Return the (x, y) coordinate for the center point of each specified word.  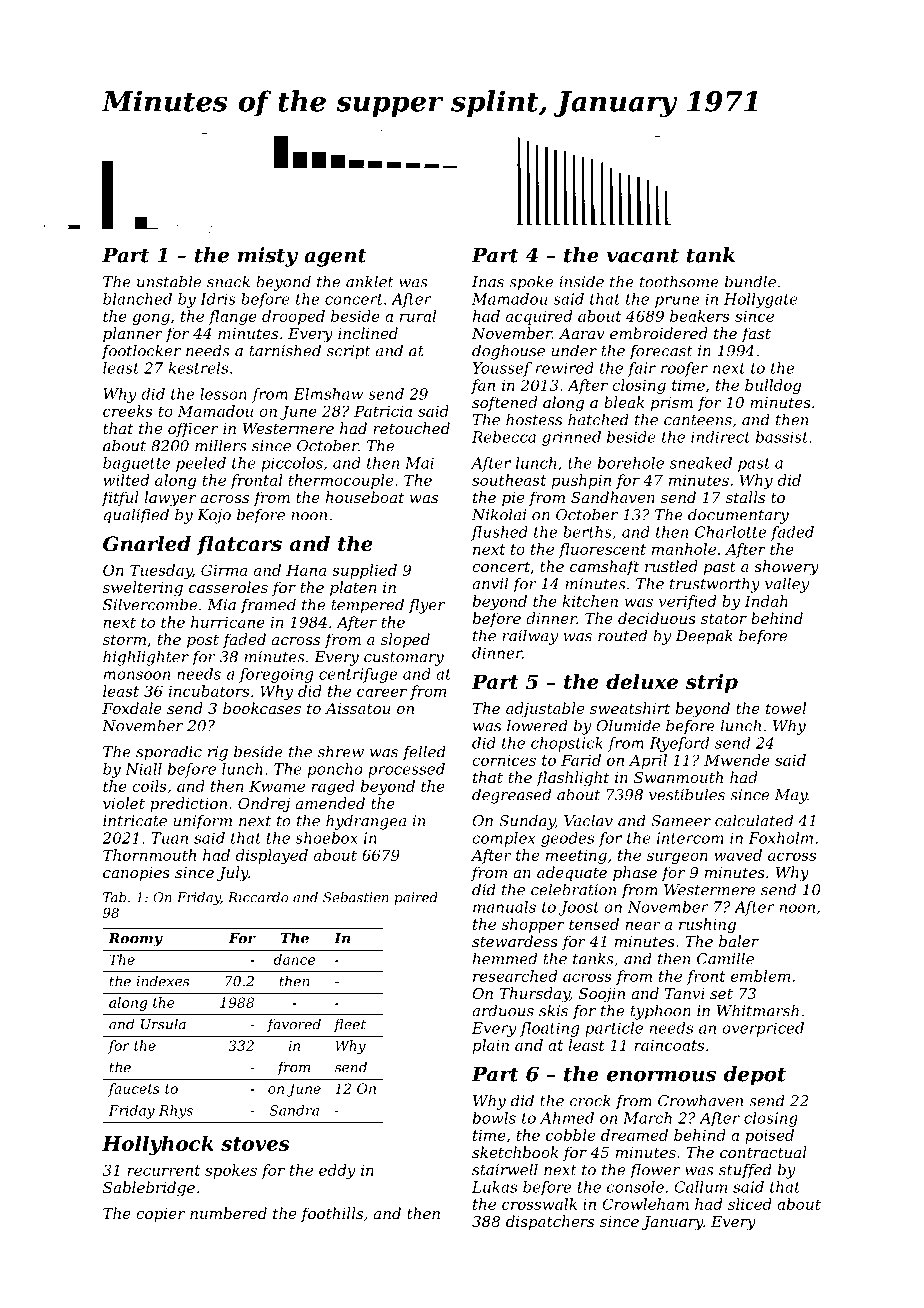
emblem (760, 976)
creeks (128, 411)
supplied (364, 571)
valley (787, 585)
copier (160, 1215)
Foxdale (132, 708)
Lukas (494, 1187)
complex (503, 839)
